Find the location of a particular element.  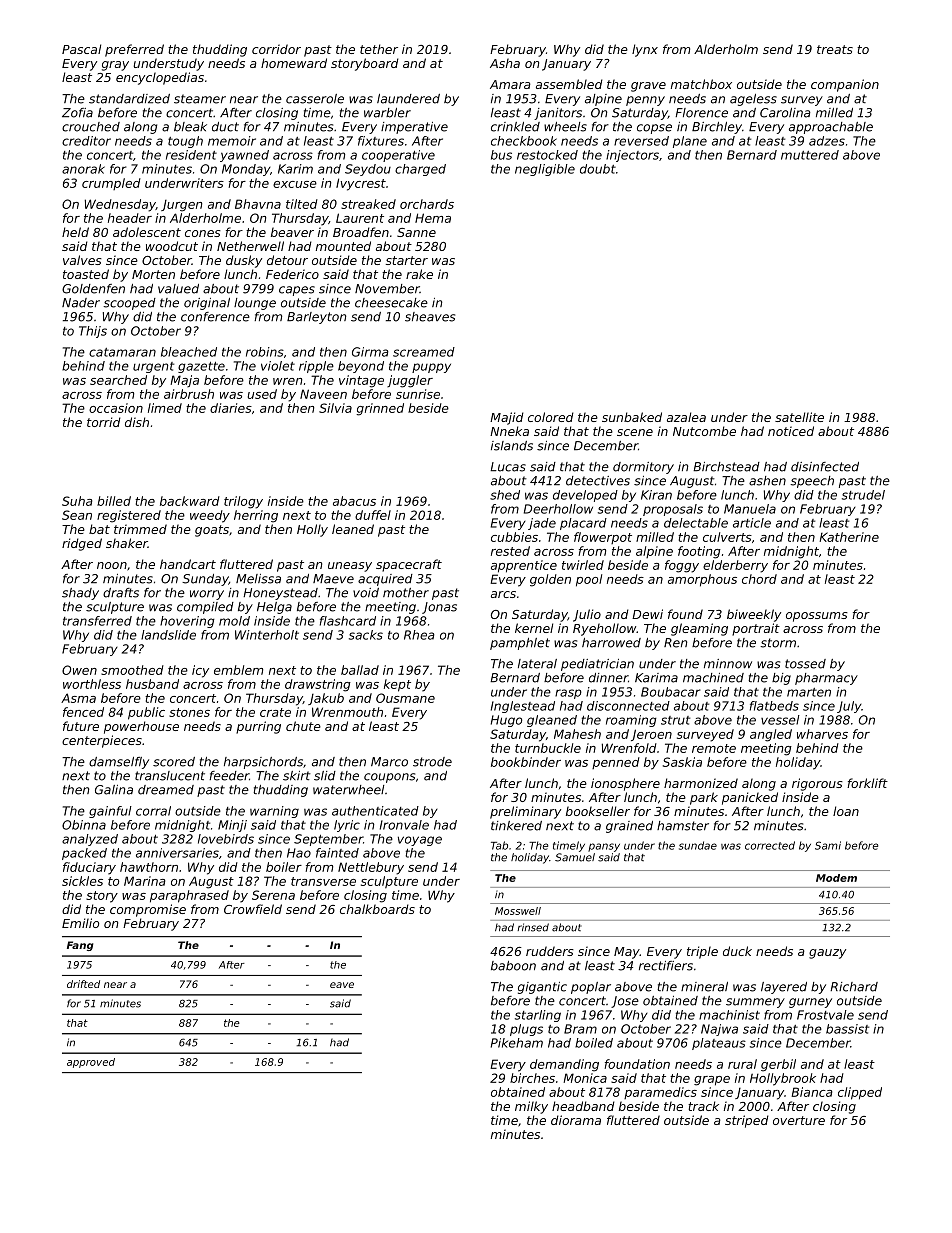

Bram is located at coordinates (580, 1029).
